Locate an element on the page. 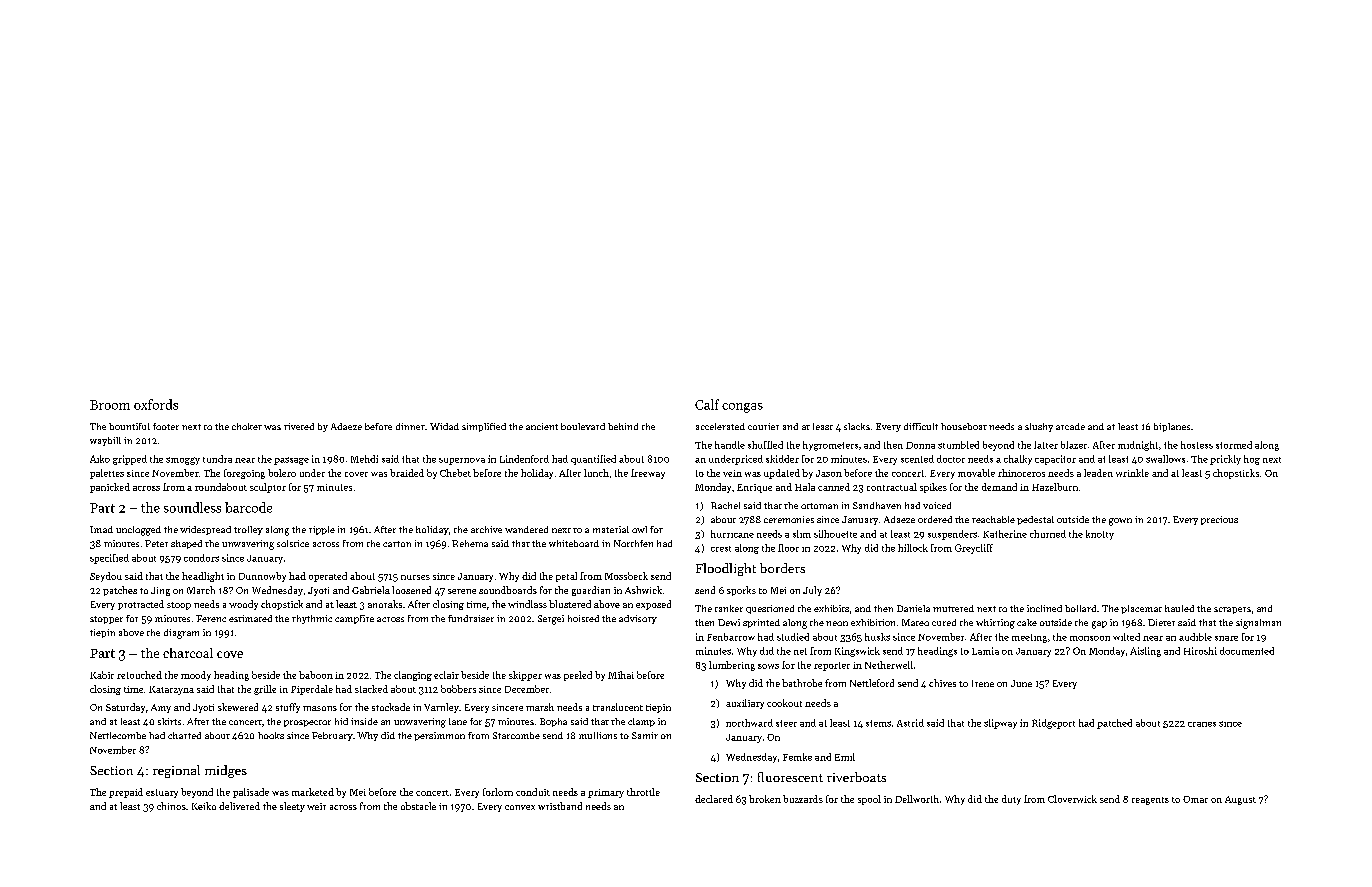  nurses is located at coordinates (415, 577).
